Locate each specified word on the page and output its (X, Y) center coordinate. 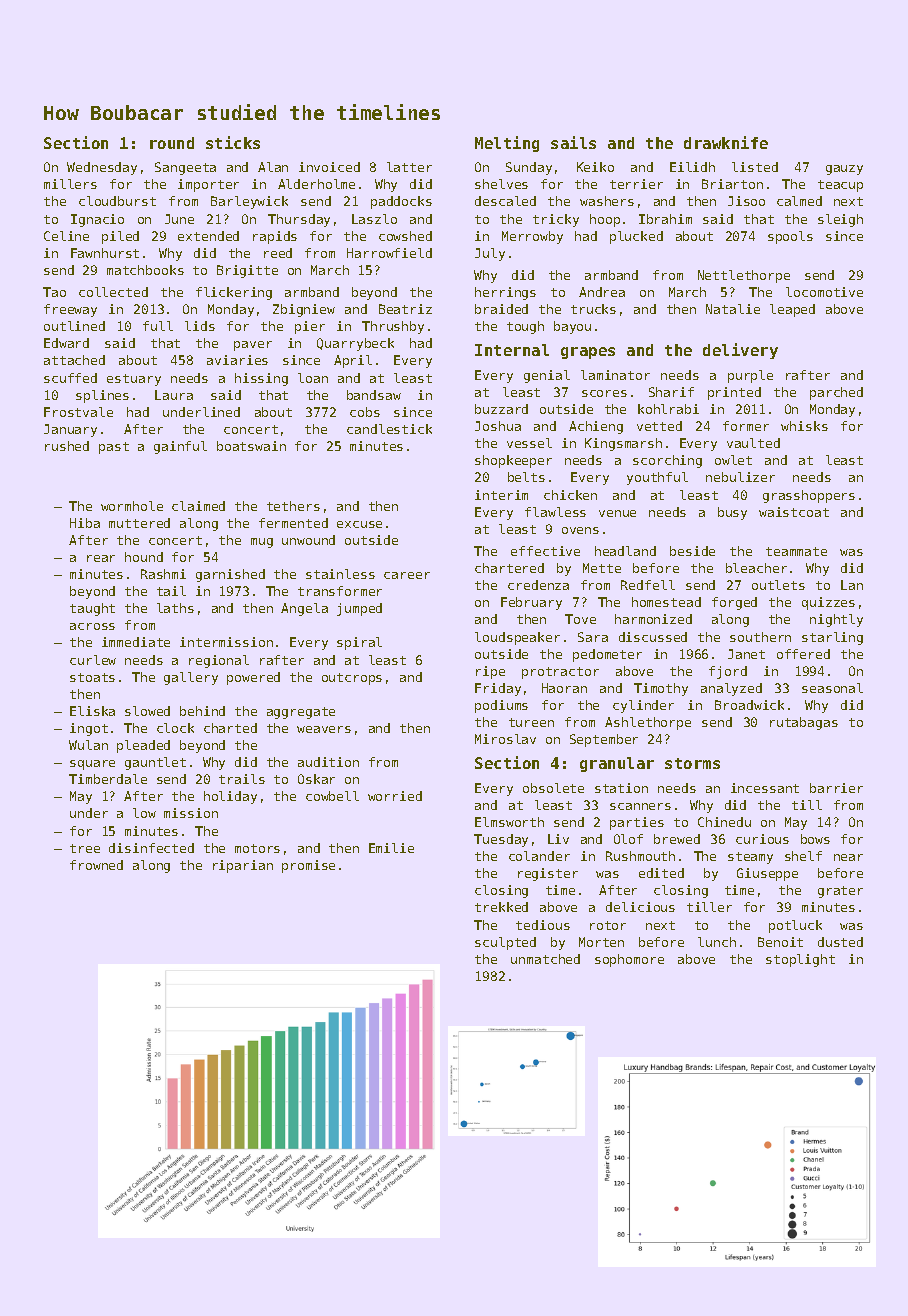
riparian (243, 866)
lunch (717, 942)
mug (262, 543)
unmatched (545, 959)
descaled (505, 201)
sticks (233, 142)
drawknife (726, 142)
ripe (490, 672)
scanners (640, 806)
